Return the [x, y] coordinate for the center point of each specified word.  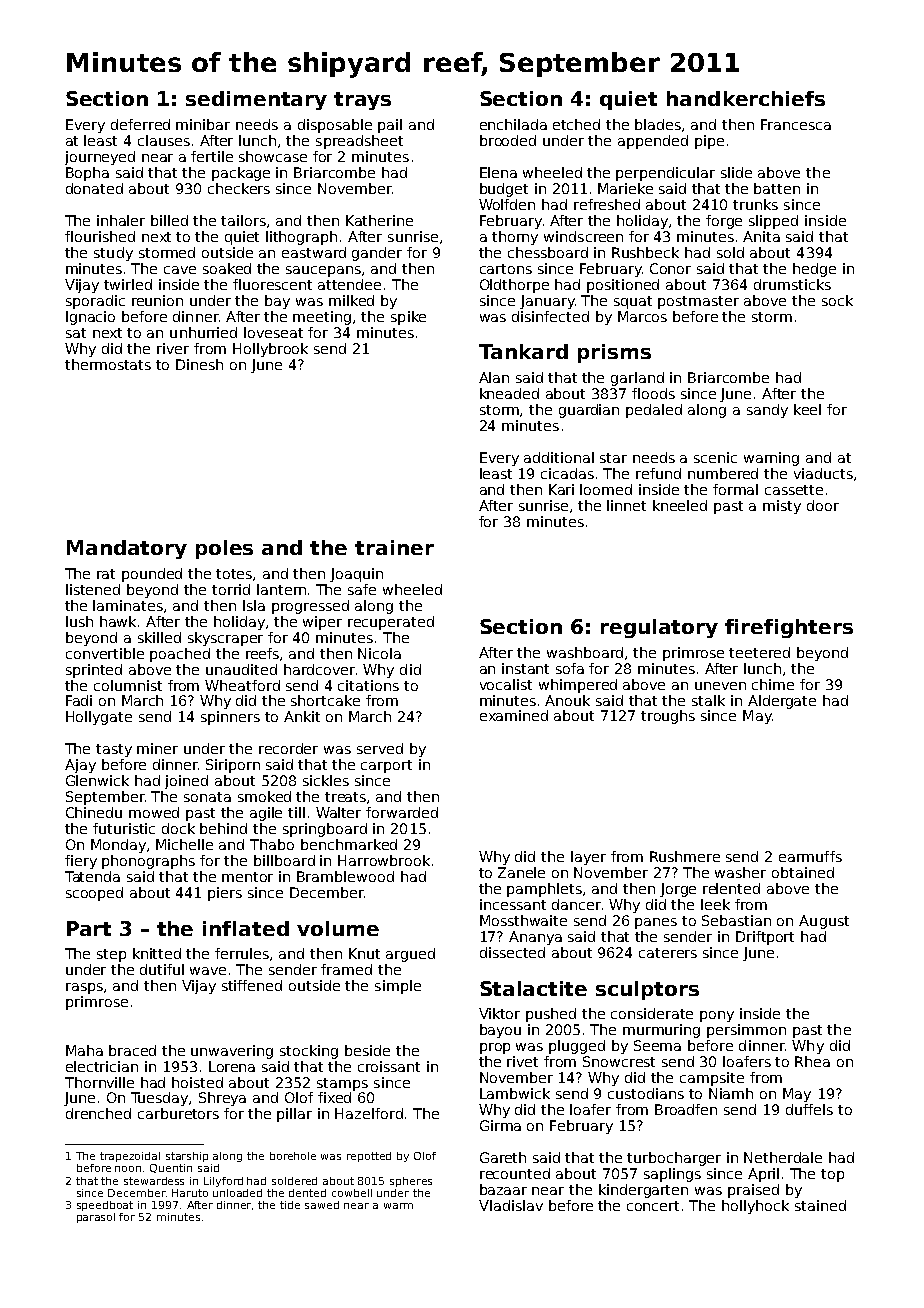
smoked [264, 796]
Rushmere [685, 856]
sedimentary [256, 100]
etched [576, 124]
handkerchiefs [746, 98]
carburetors [178, 1113]
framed [346, 969]
